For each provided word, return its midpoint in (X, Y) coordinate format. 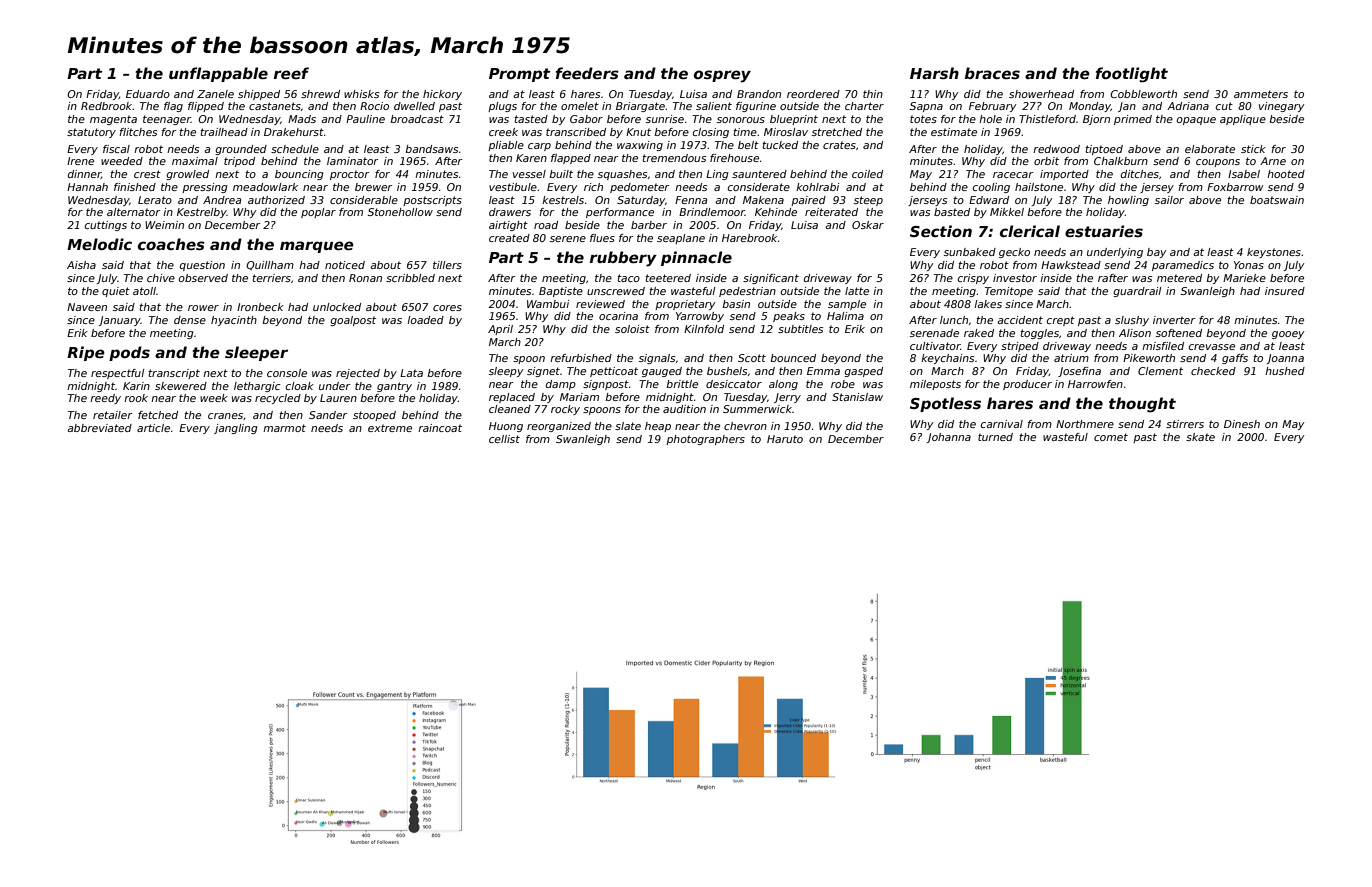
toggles (1039, 334)
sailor (1169, 200)
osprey (722, 76)
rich (593, 187)
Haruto (785, 439)
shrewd (320, 94)
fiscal (116, 149)
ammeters (1261, 94)
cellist (504, 439)
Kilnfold (704, 329)
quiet (116, 292)
